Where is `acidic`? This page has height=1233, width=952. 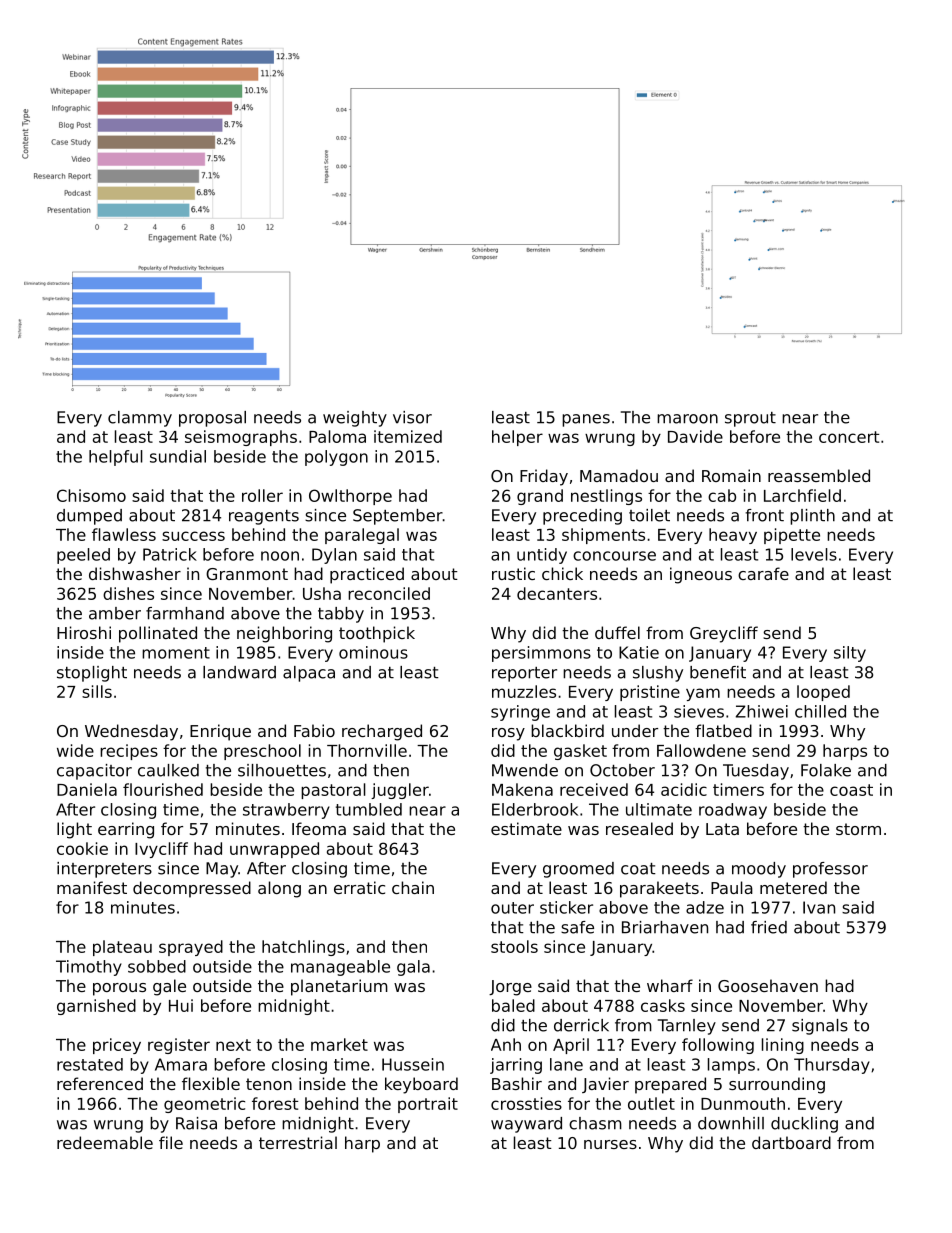 acidic is located at coordinates (684, 789).
